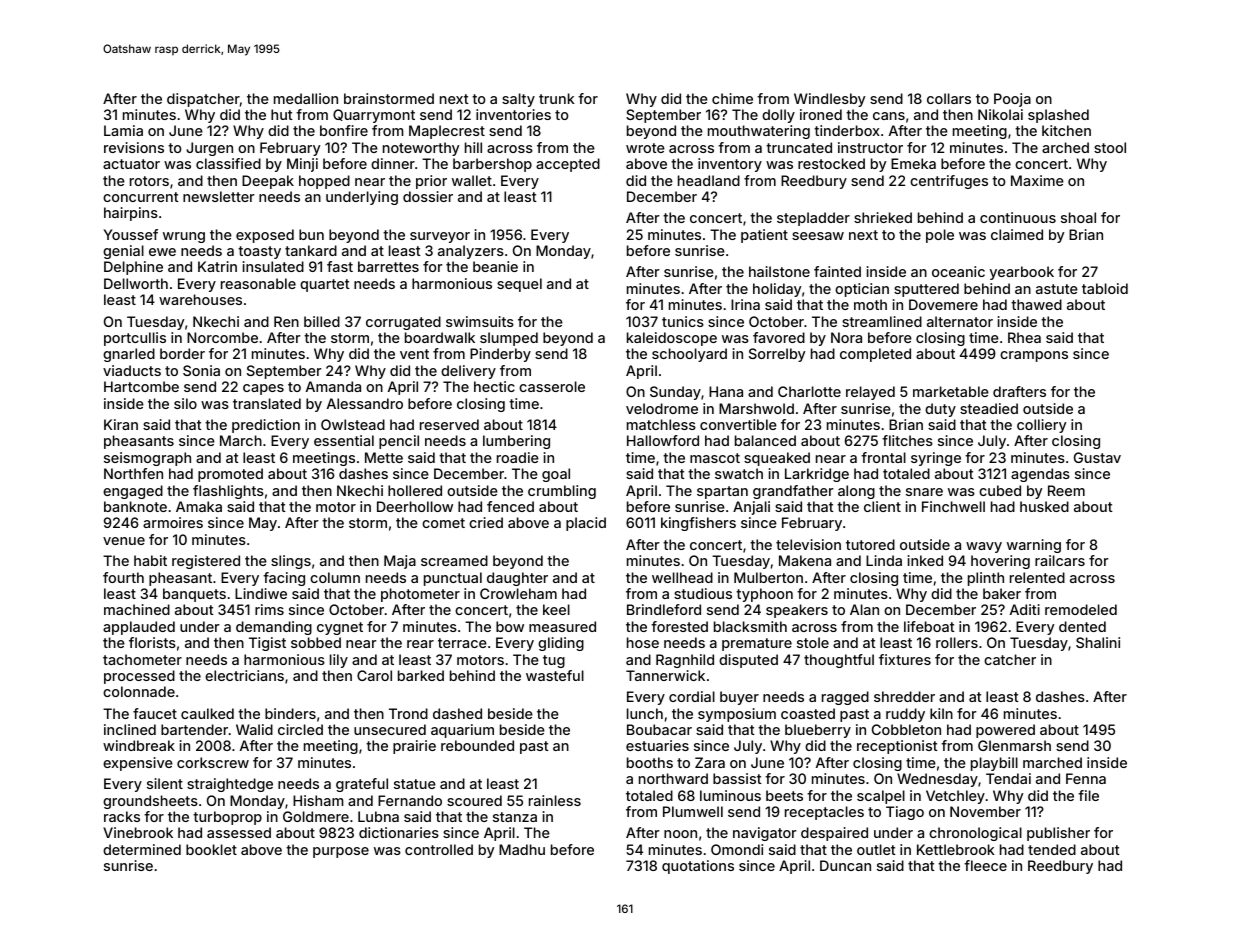 Image resolution: width=1233 pixels, height=952 pixels. What do you see at coordinates (519, 285) in the document?
I see `sequel` at bounding box center [519, 285].
